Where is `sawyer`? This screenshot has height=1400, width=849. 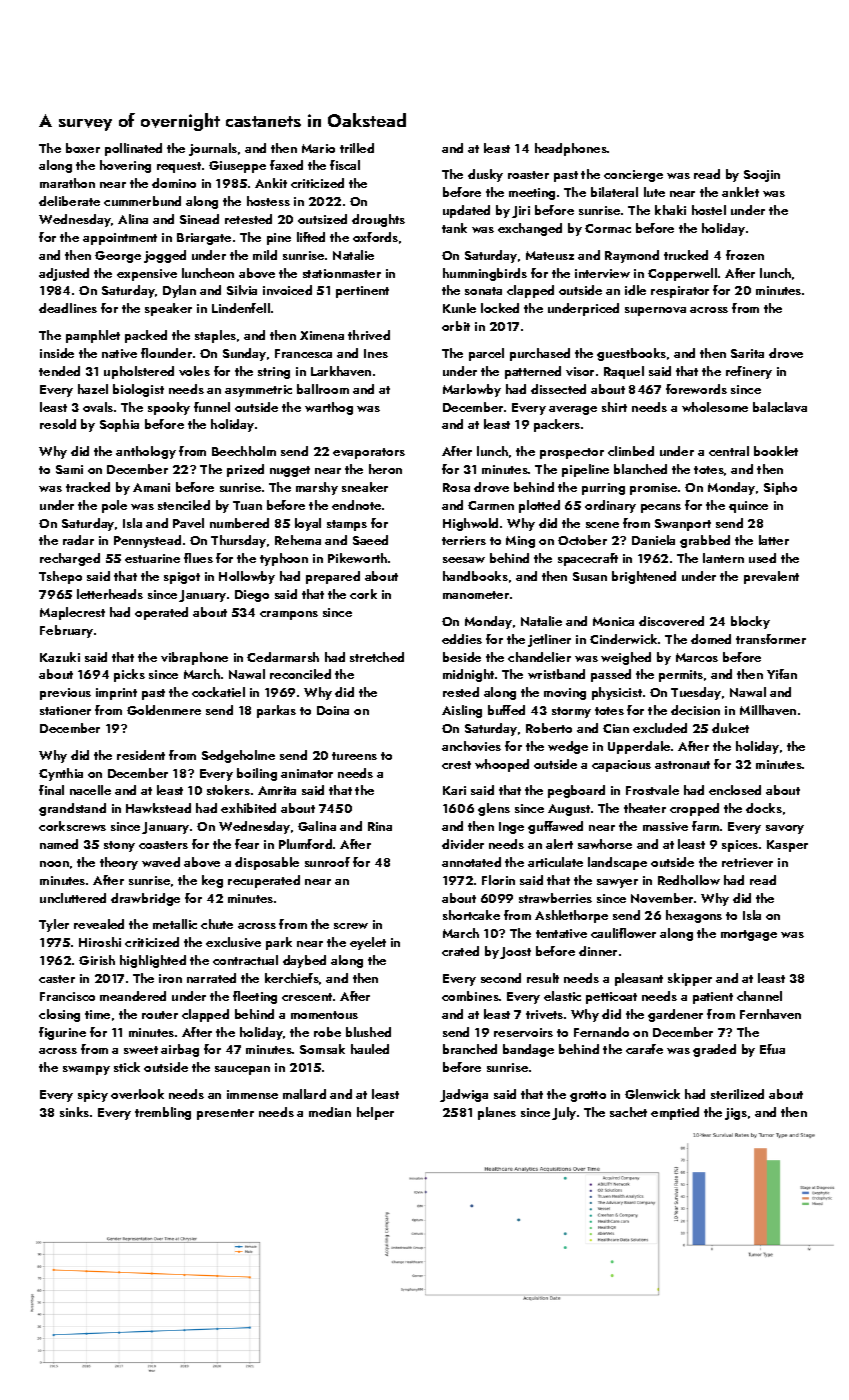 sawyer is located at coordinates (617, 883).
